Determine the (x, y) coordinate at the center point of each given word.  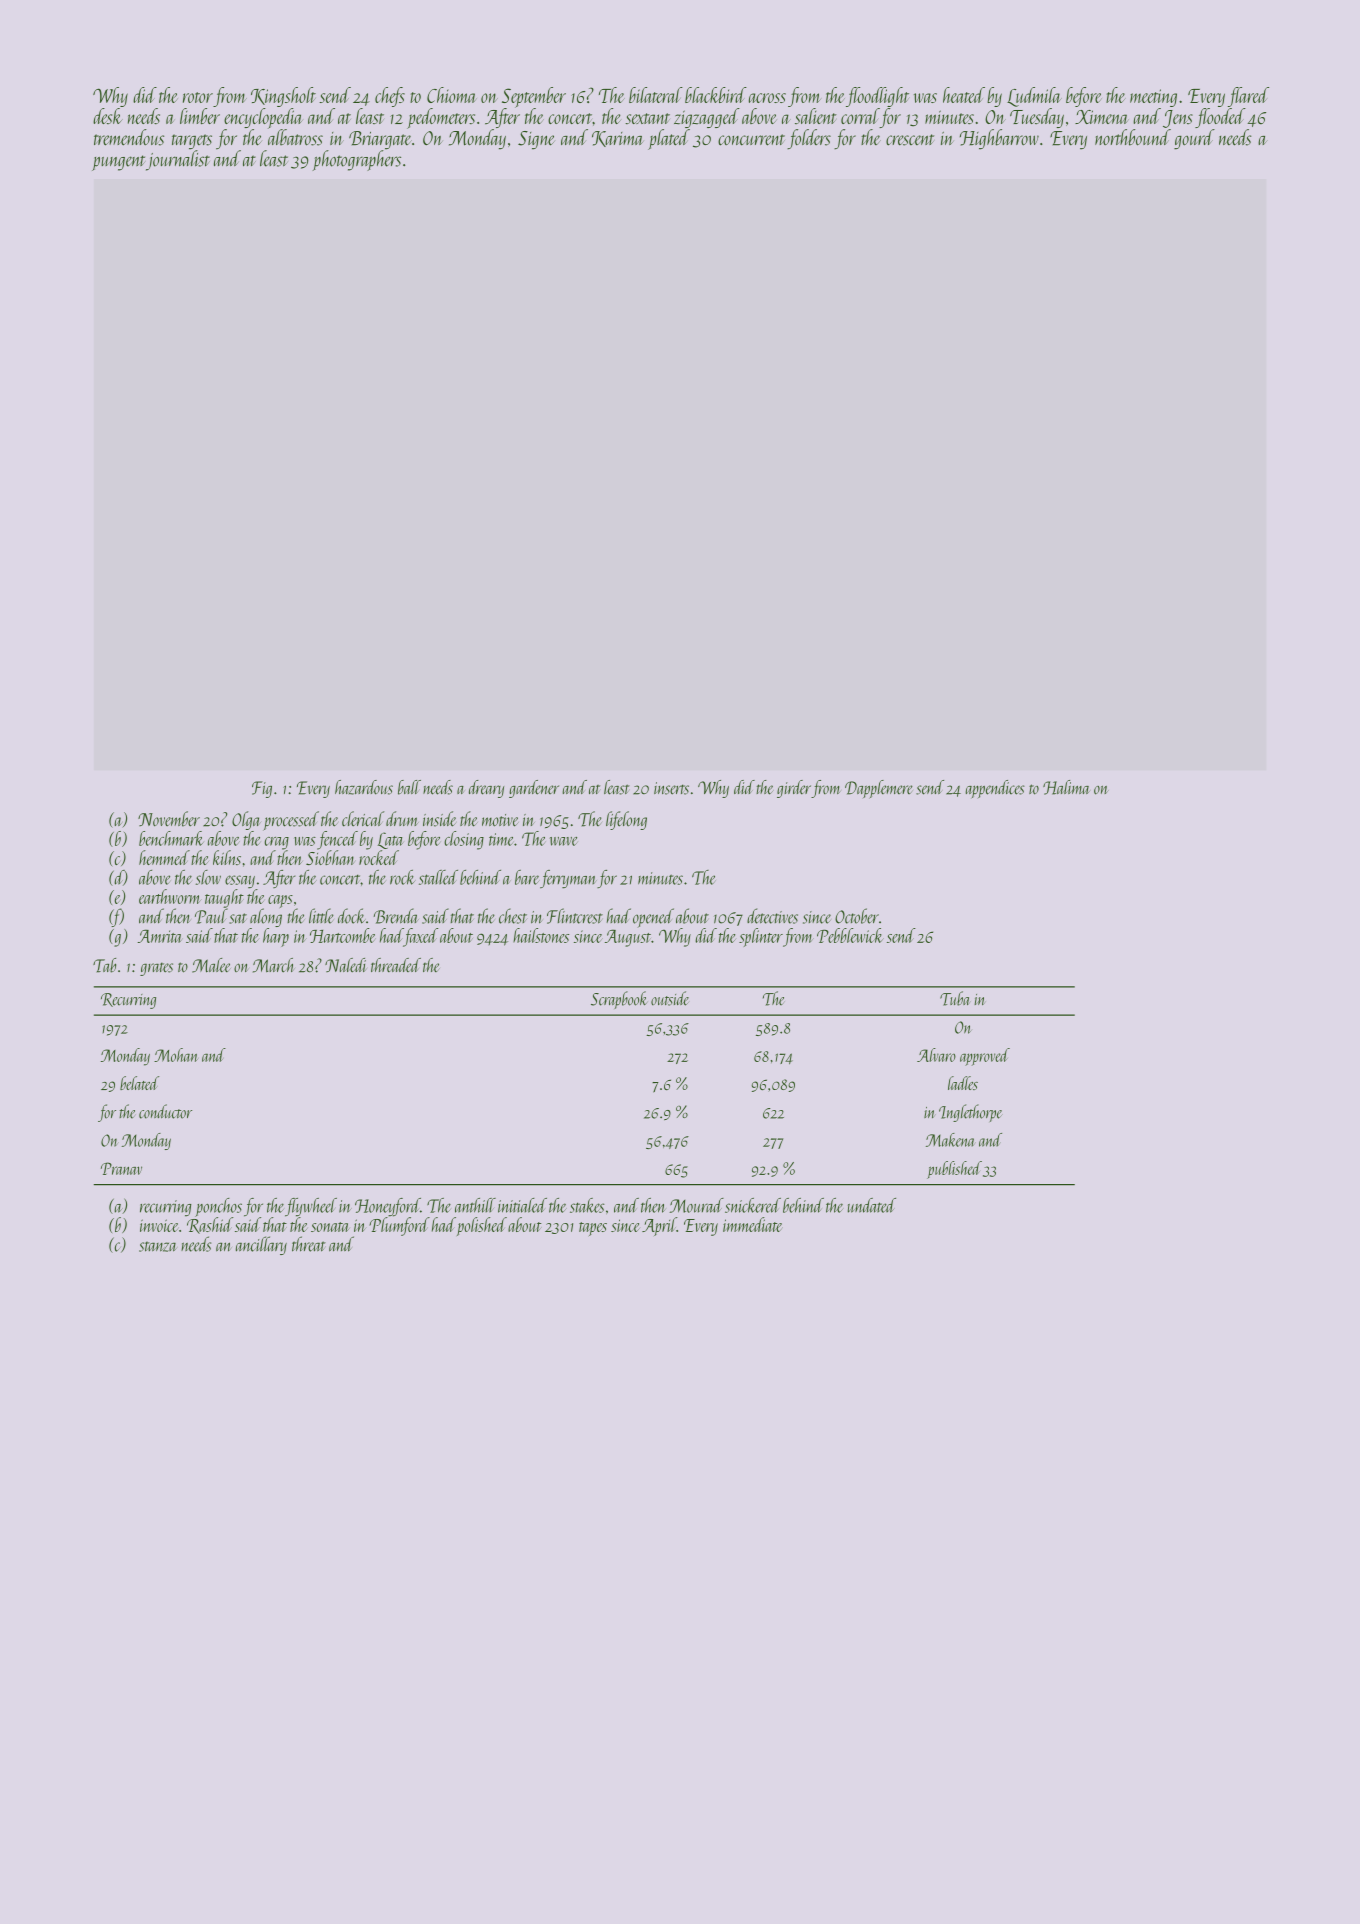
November (169, 819)
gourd (1194, 139)
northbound (1133, 137)
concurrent (751, 140)
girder (794, 789)
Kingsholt (283, 97)
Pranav (121, 1168)
